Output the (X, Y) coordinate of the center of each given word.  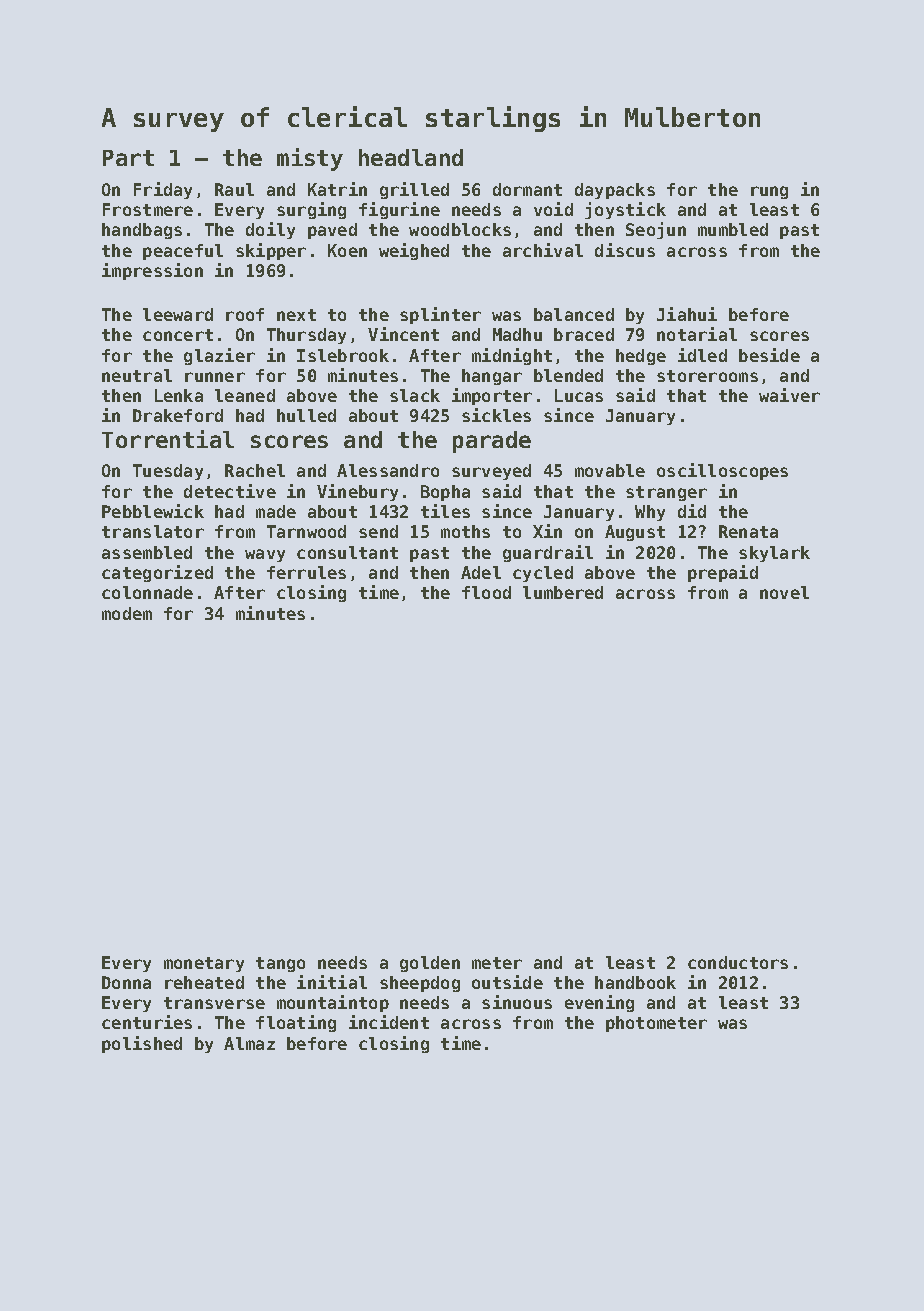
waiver (789, 395)
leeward (178, 314)
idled (702, 355)
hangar (492, 377)
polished (142, 1044)
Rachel (255, 470)
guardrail (548, 553)
